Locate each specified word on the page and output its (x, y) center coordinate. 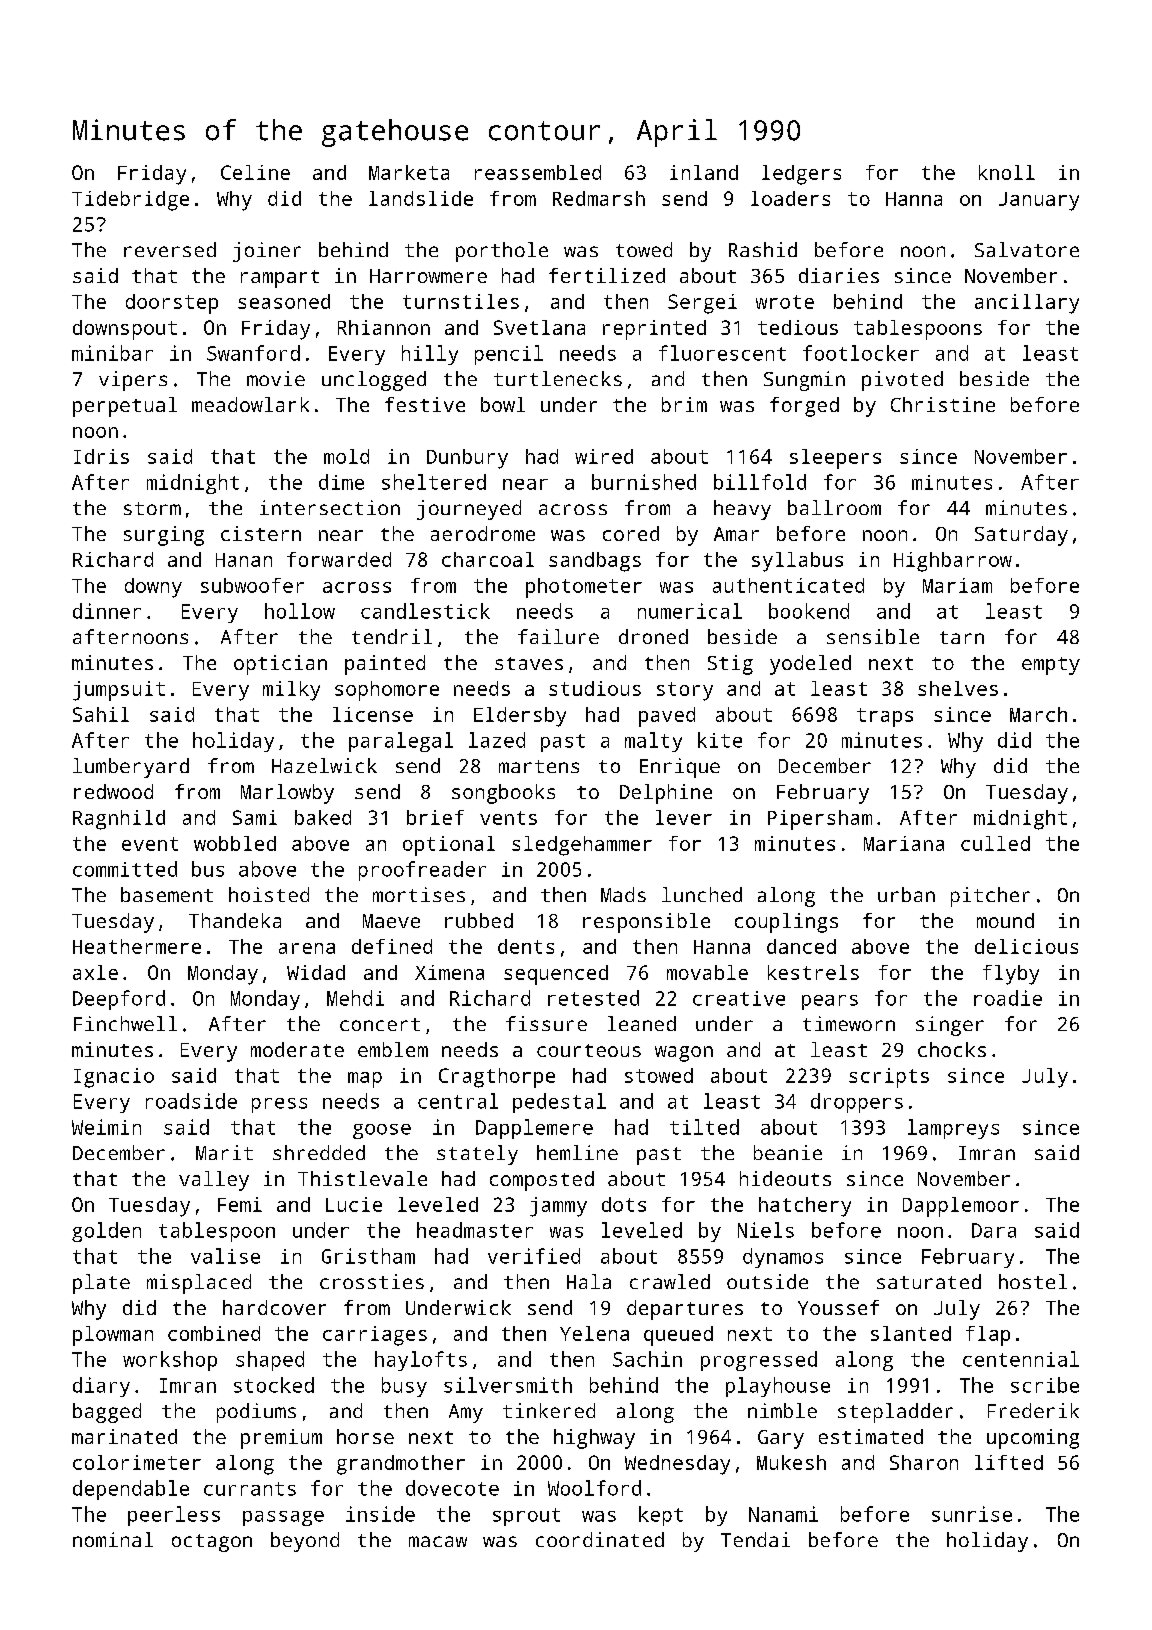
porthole (502, 252)
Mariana (904, 843)
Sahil (101, 714)
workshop (170, 1361)
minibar (112, 353)
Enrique (680, 768)
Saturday (1021, 536)
